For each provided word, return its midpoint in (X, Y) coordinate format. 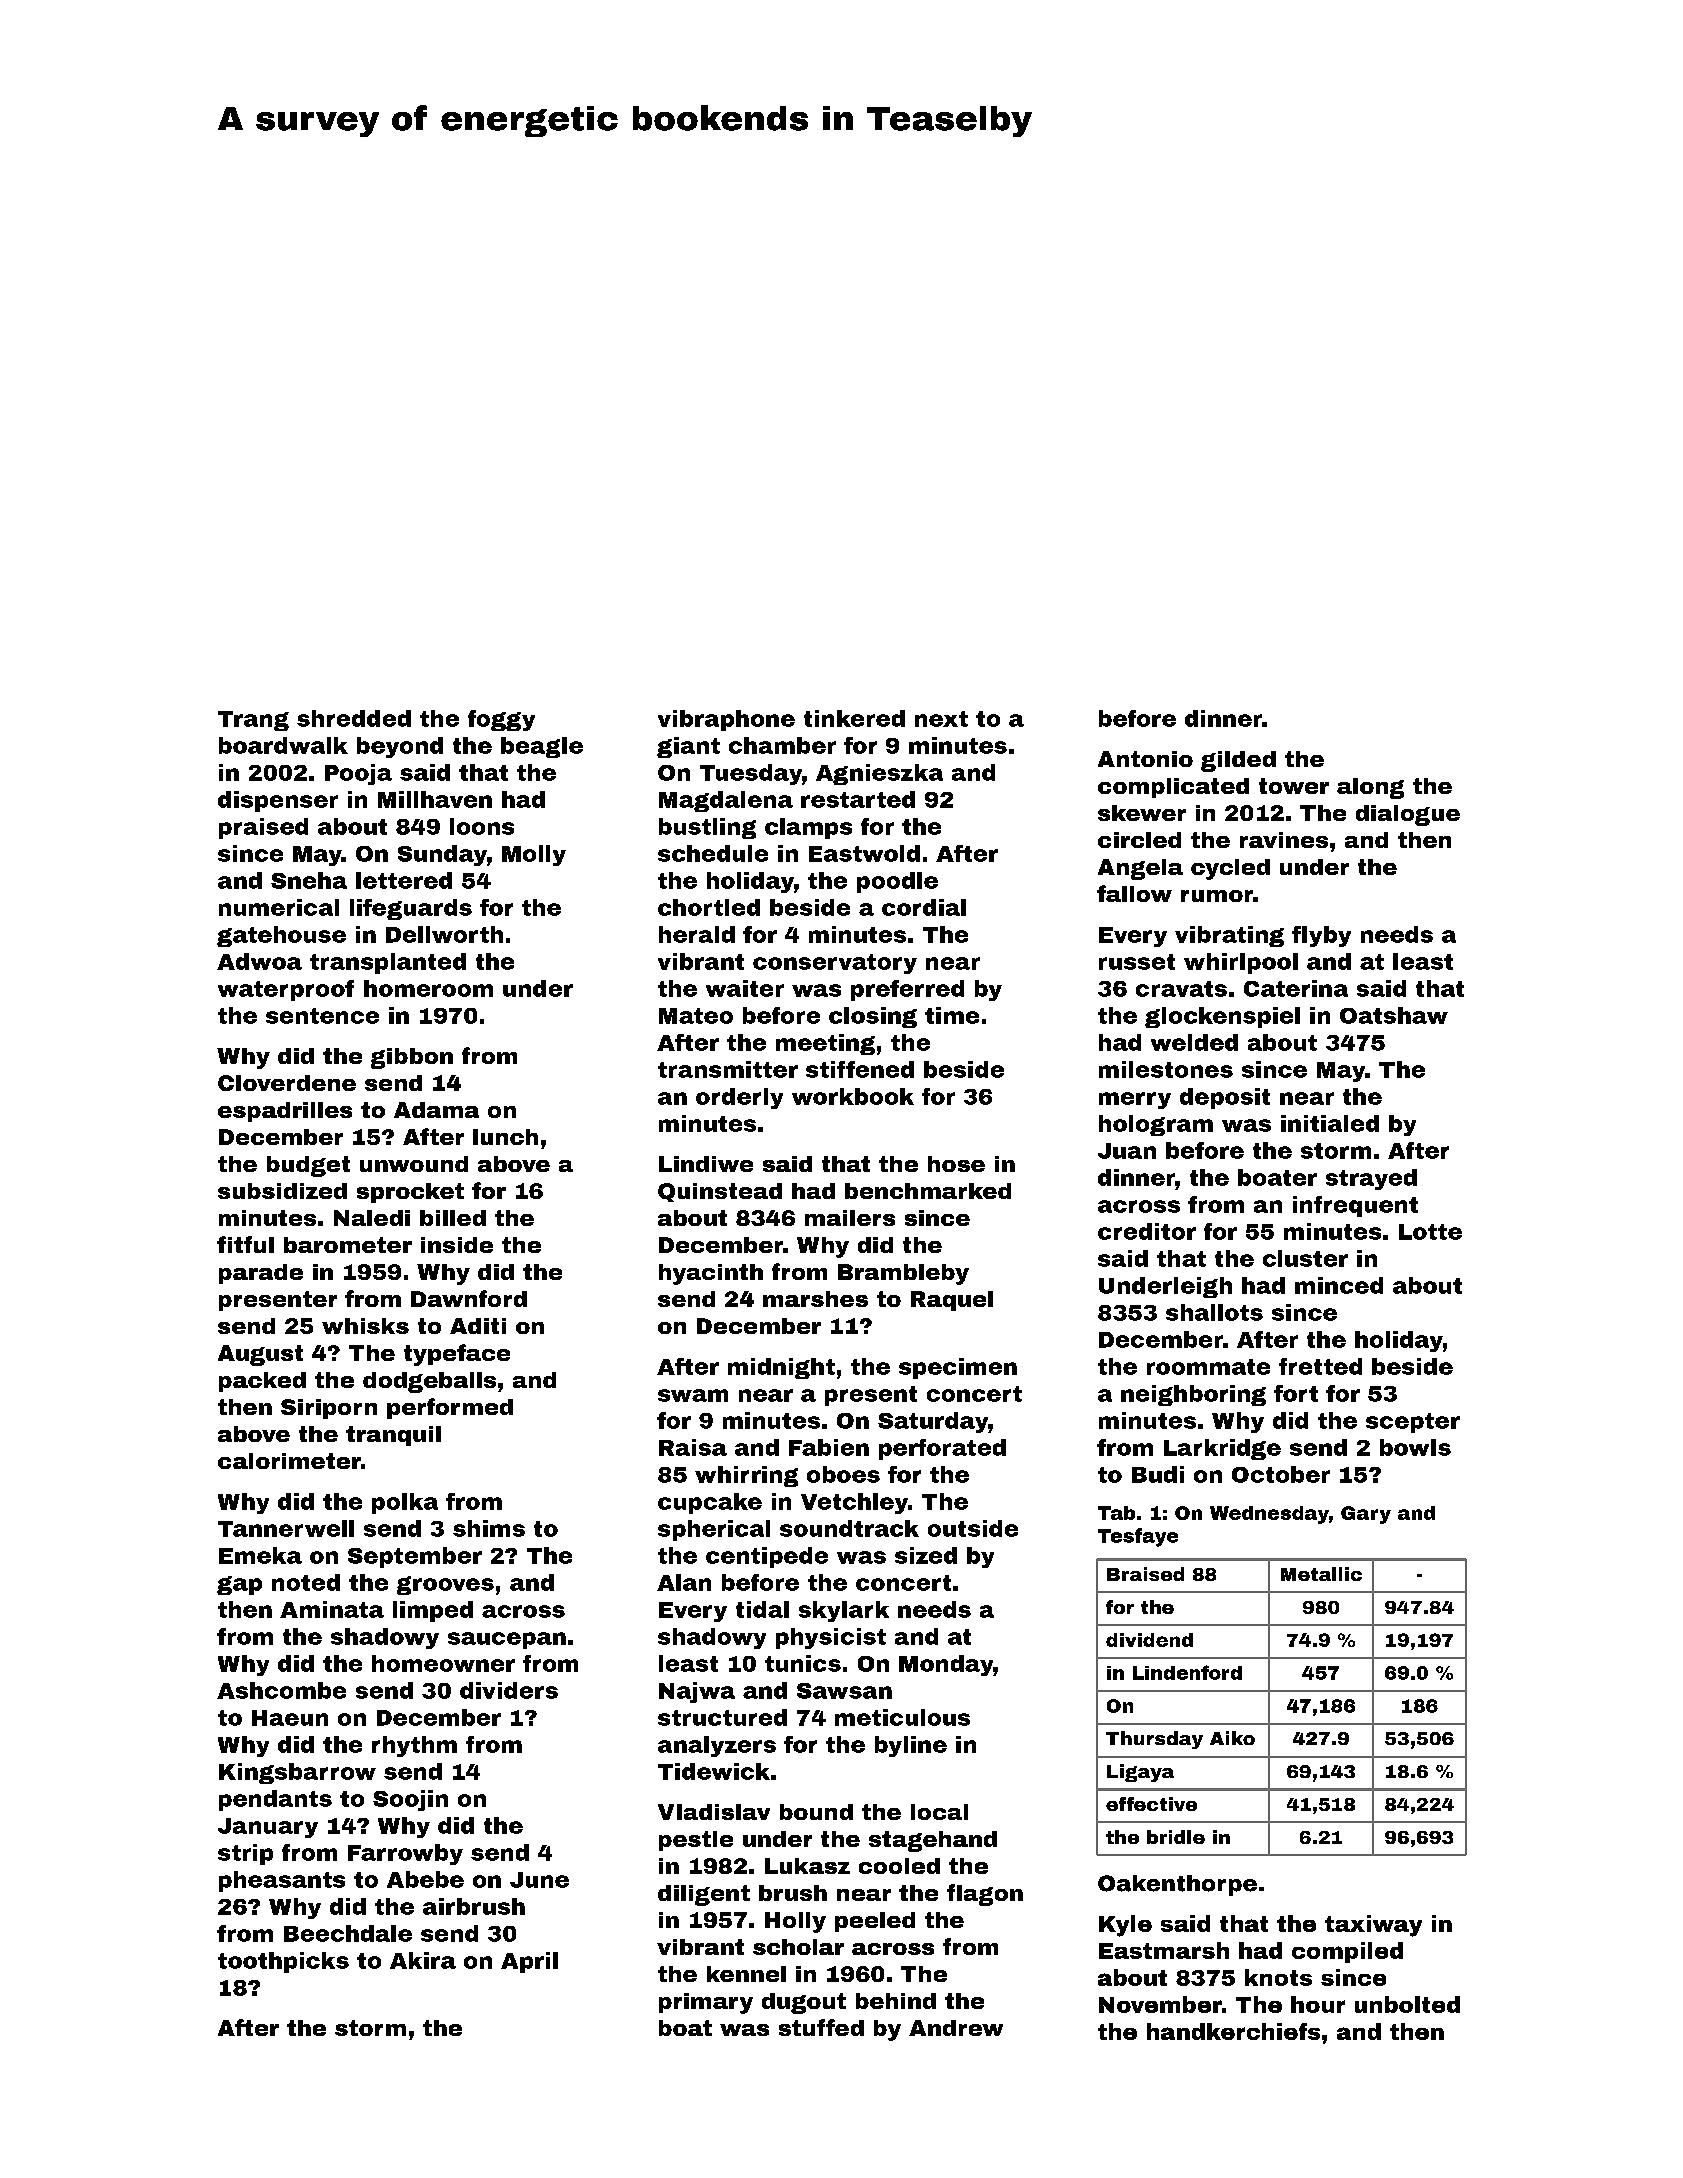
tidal (762, 1609)
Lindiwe (706, 1164)
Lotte (1430, 1232)
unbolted (1407, 2004)
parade (261, 1274)
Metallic (1321, 1574)
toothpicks (283, 1962)
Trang (253, 721)
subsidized (282, 1191)
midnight (781, 1368)
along (1370, 788)
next (941, 719)
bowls (1415, 1447)
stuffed (821, 2027)
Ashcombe (281, 1690)
